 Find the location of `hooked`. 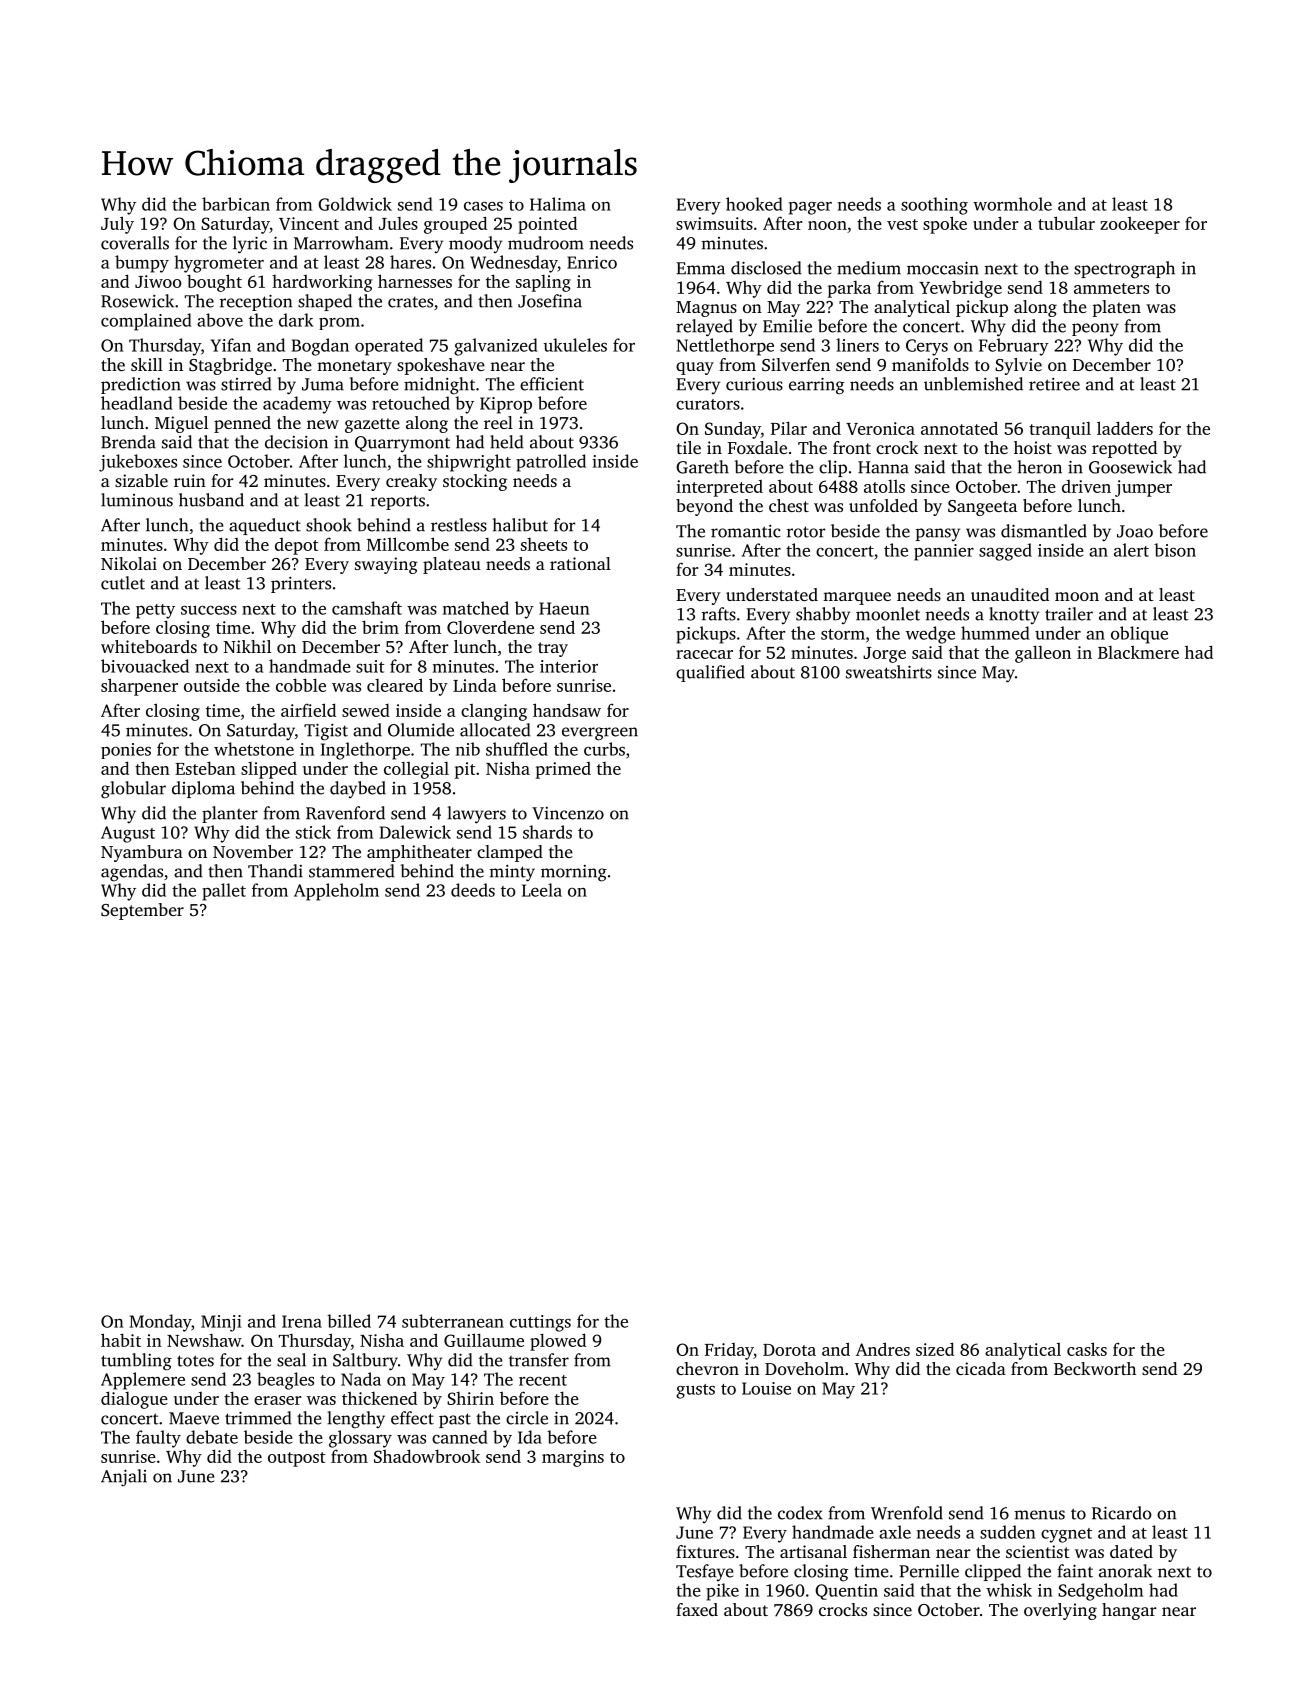

hooked is located at coordinates (754, 204).
